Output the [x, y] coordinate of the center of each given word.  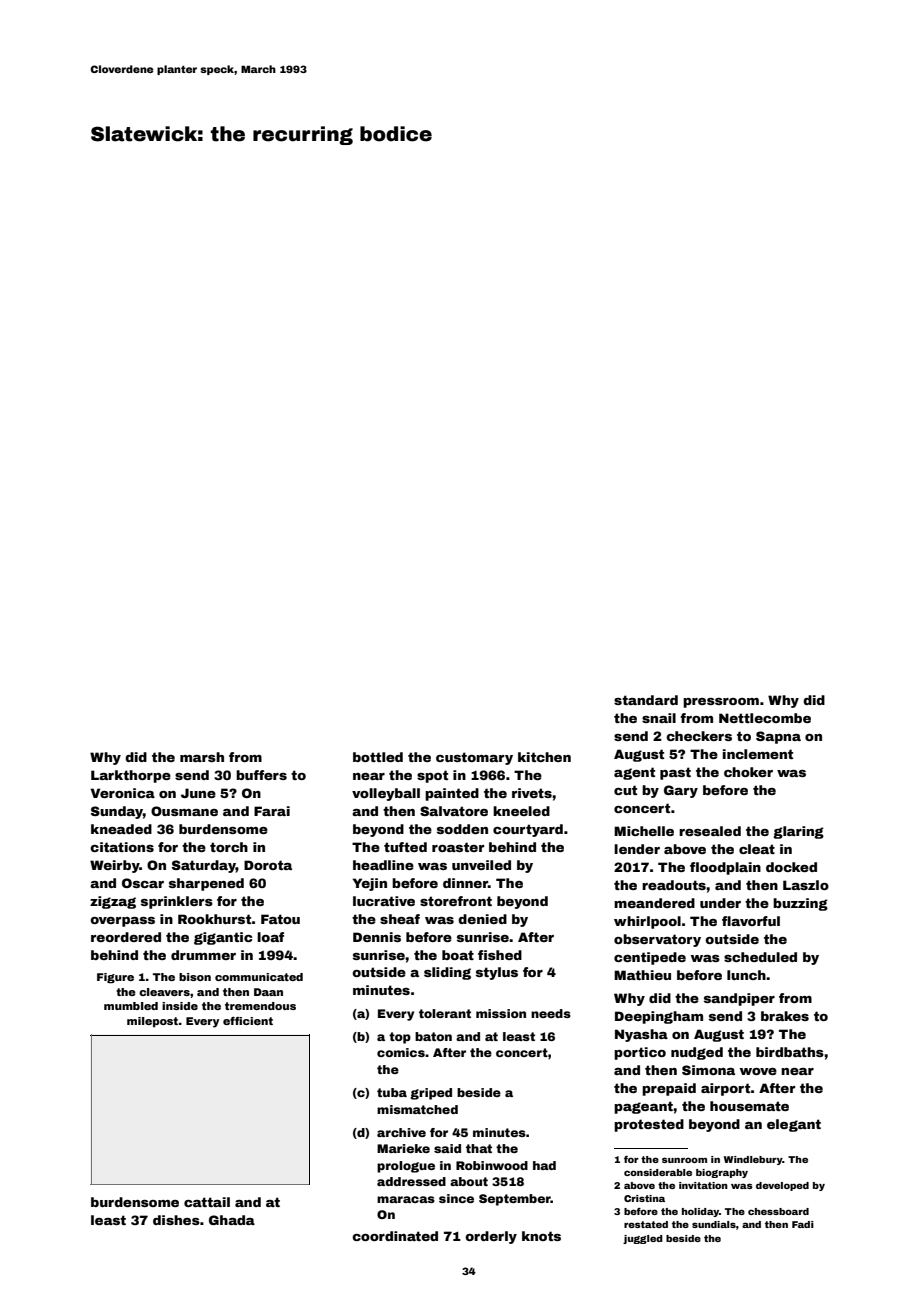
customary [474, 758]
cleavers [164, 992]
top [400, 1038]
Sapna [778, 737]
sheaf [400, 919]
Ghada [232, 1220]
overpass [122, 922]
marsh [202, 757]
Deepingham [659, 1017]
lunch [746, 975]
